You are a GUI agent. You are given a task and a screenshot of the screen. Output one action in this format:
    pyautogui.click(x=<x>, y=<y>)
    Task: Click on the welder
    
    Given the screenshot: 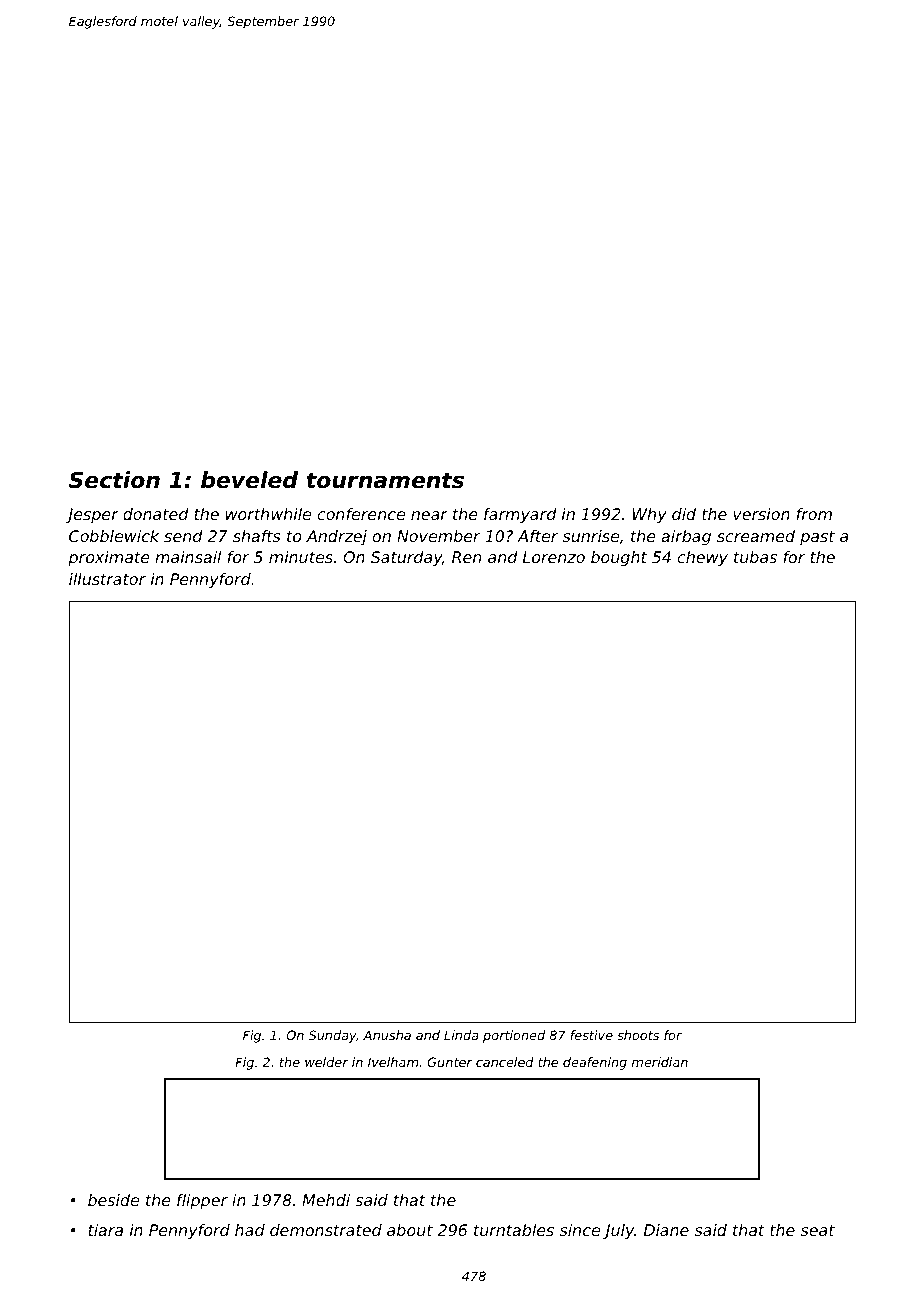 What is the action you would take?
    pyautogui.click(x=326, y=1062)
